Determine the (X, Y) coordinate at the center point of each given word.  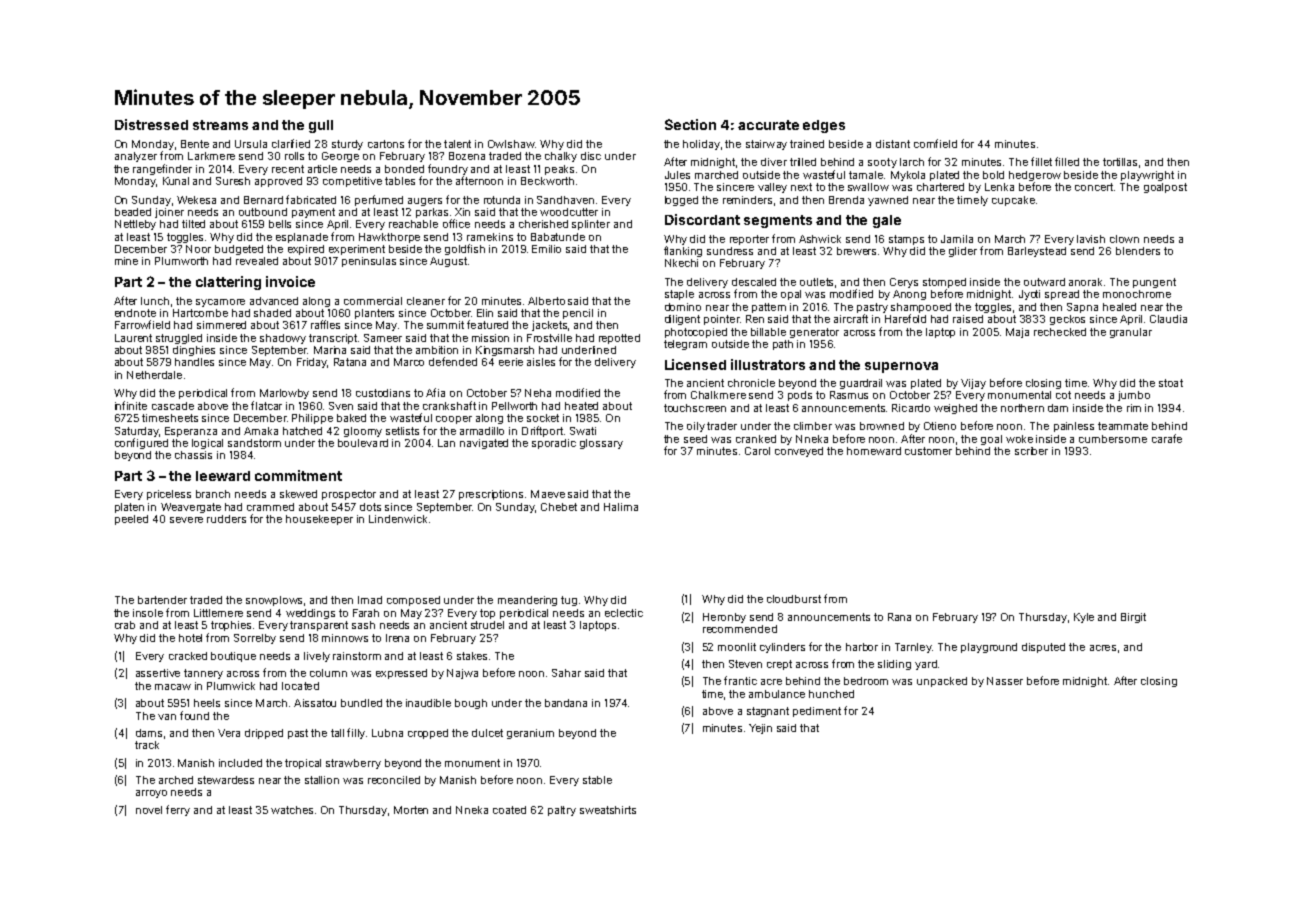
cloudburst (794, 599)
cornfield (935, 143)
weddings (310, 614)
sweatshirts (608, 810)
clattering (228, 283)
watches (292, 810)
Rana (899, 617)
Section (690, 124)
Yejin (760, 729)
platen (129, 508)
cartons (386, 144)
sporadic (554, 444)
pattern (769, 308)
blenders (1138, 251)
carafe (1167, 438)
